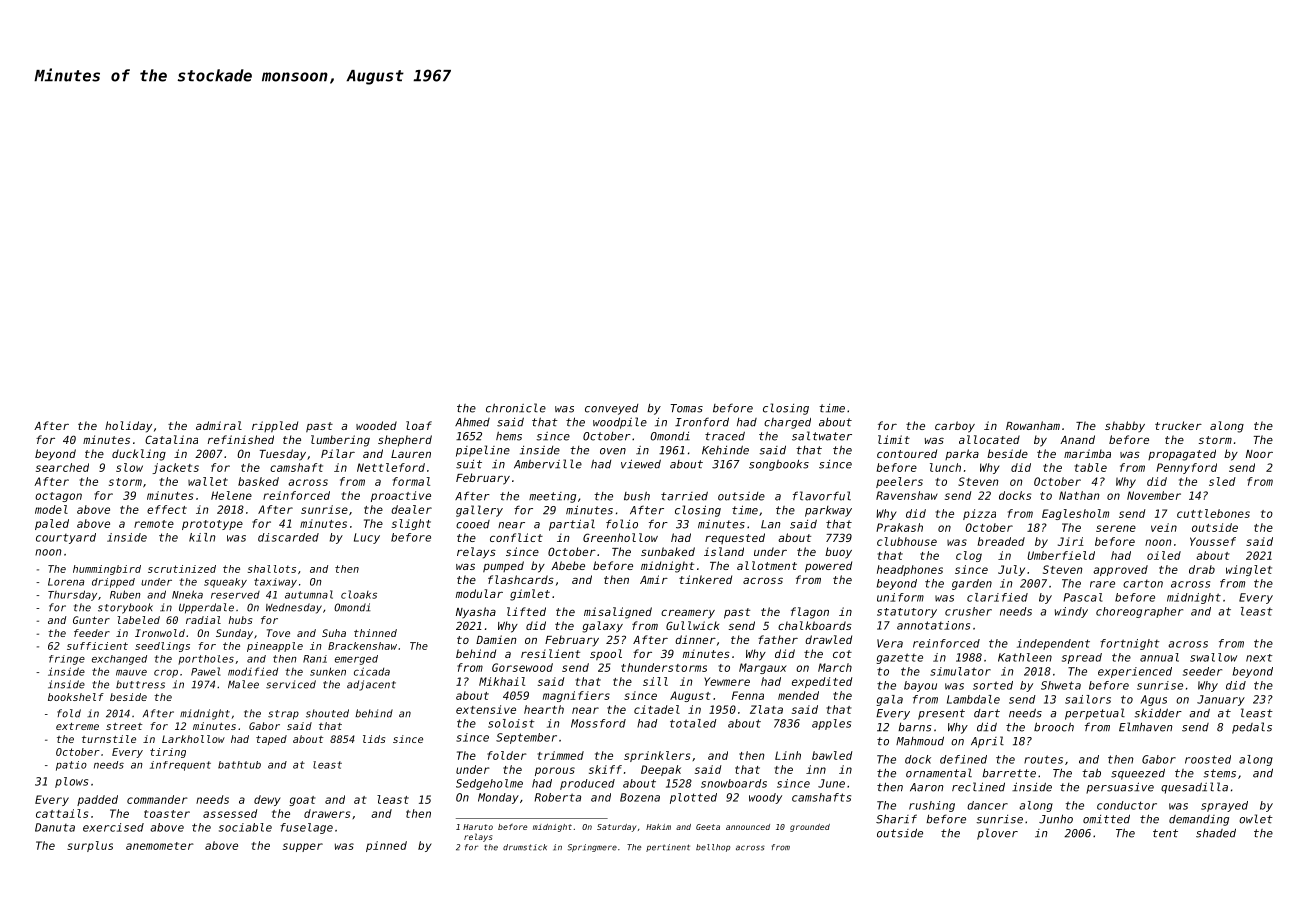  Describe the element at coordinates (77, 726) in the screenshot. I see `extreme` at that location.
